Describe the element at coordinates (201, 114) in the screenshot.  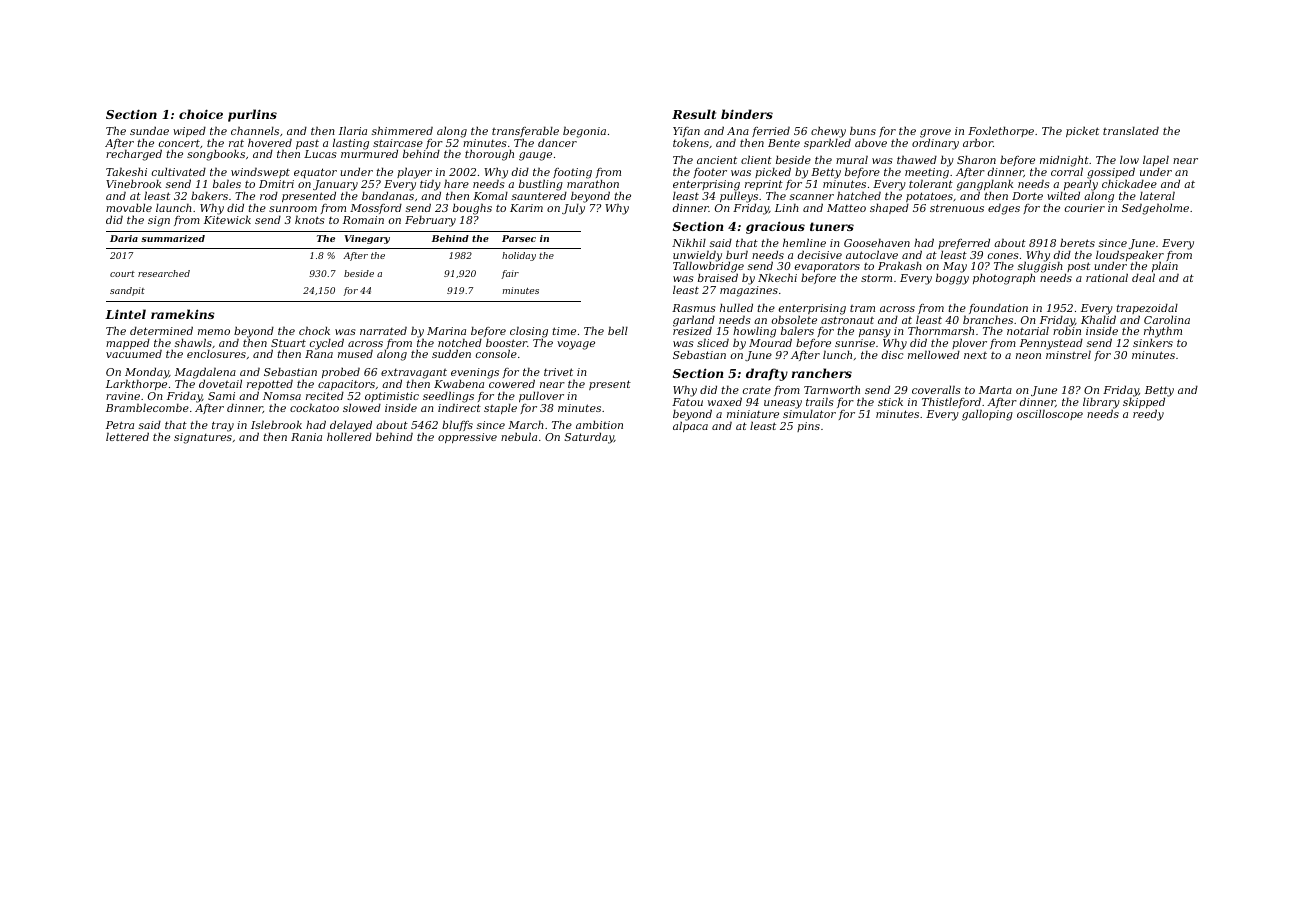
I see `choice` at that location.
